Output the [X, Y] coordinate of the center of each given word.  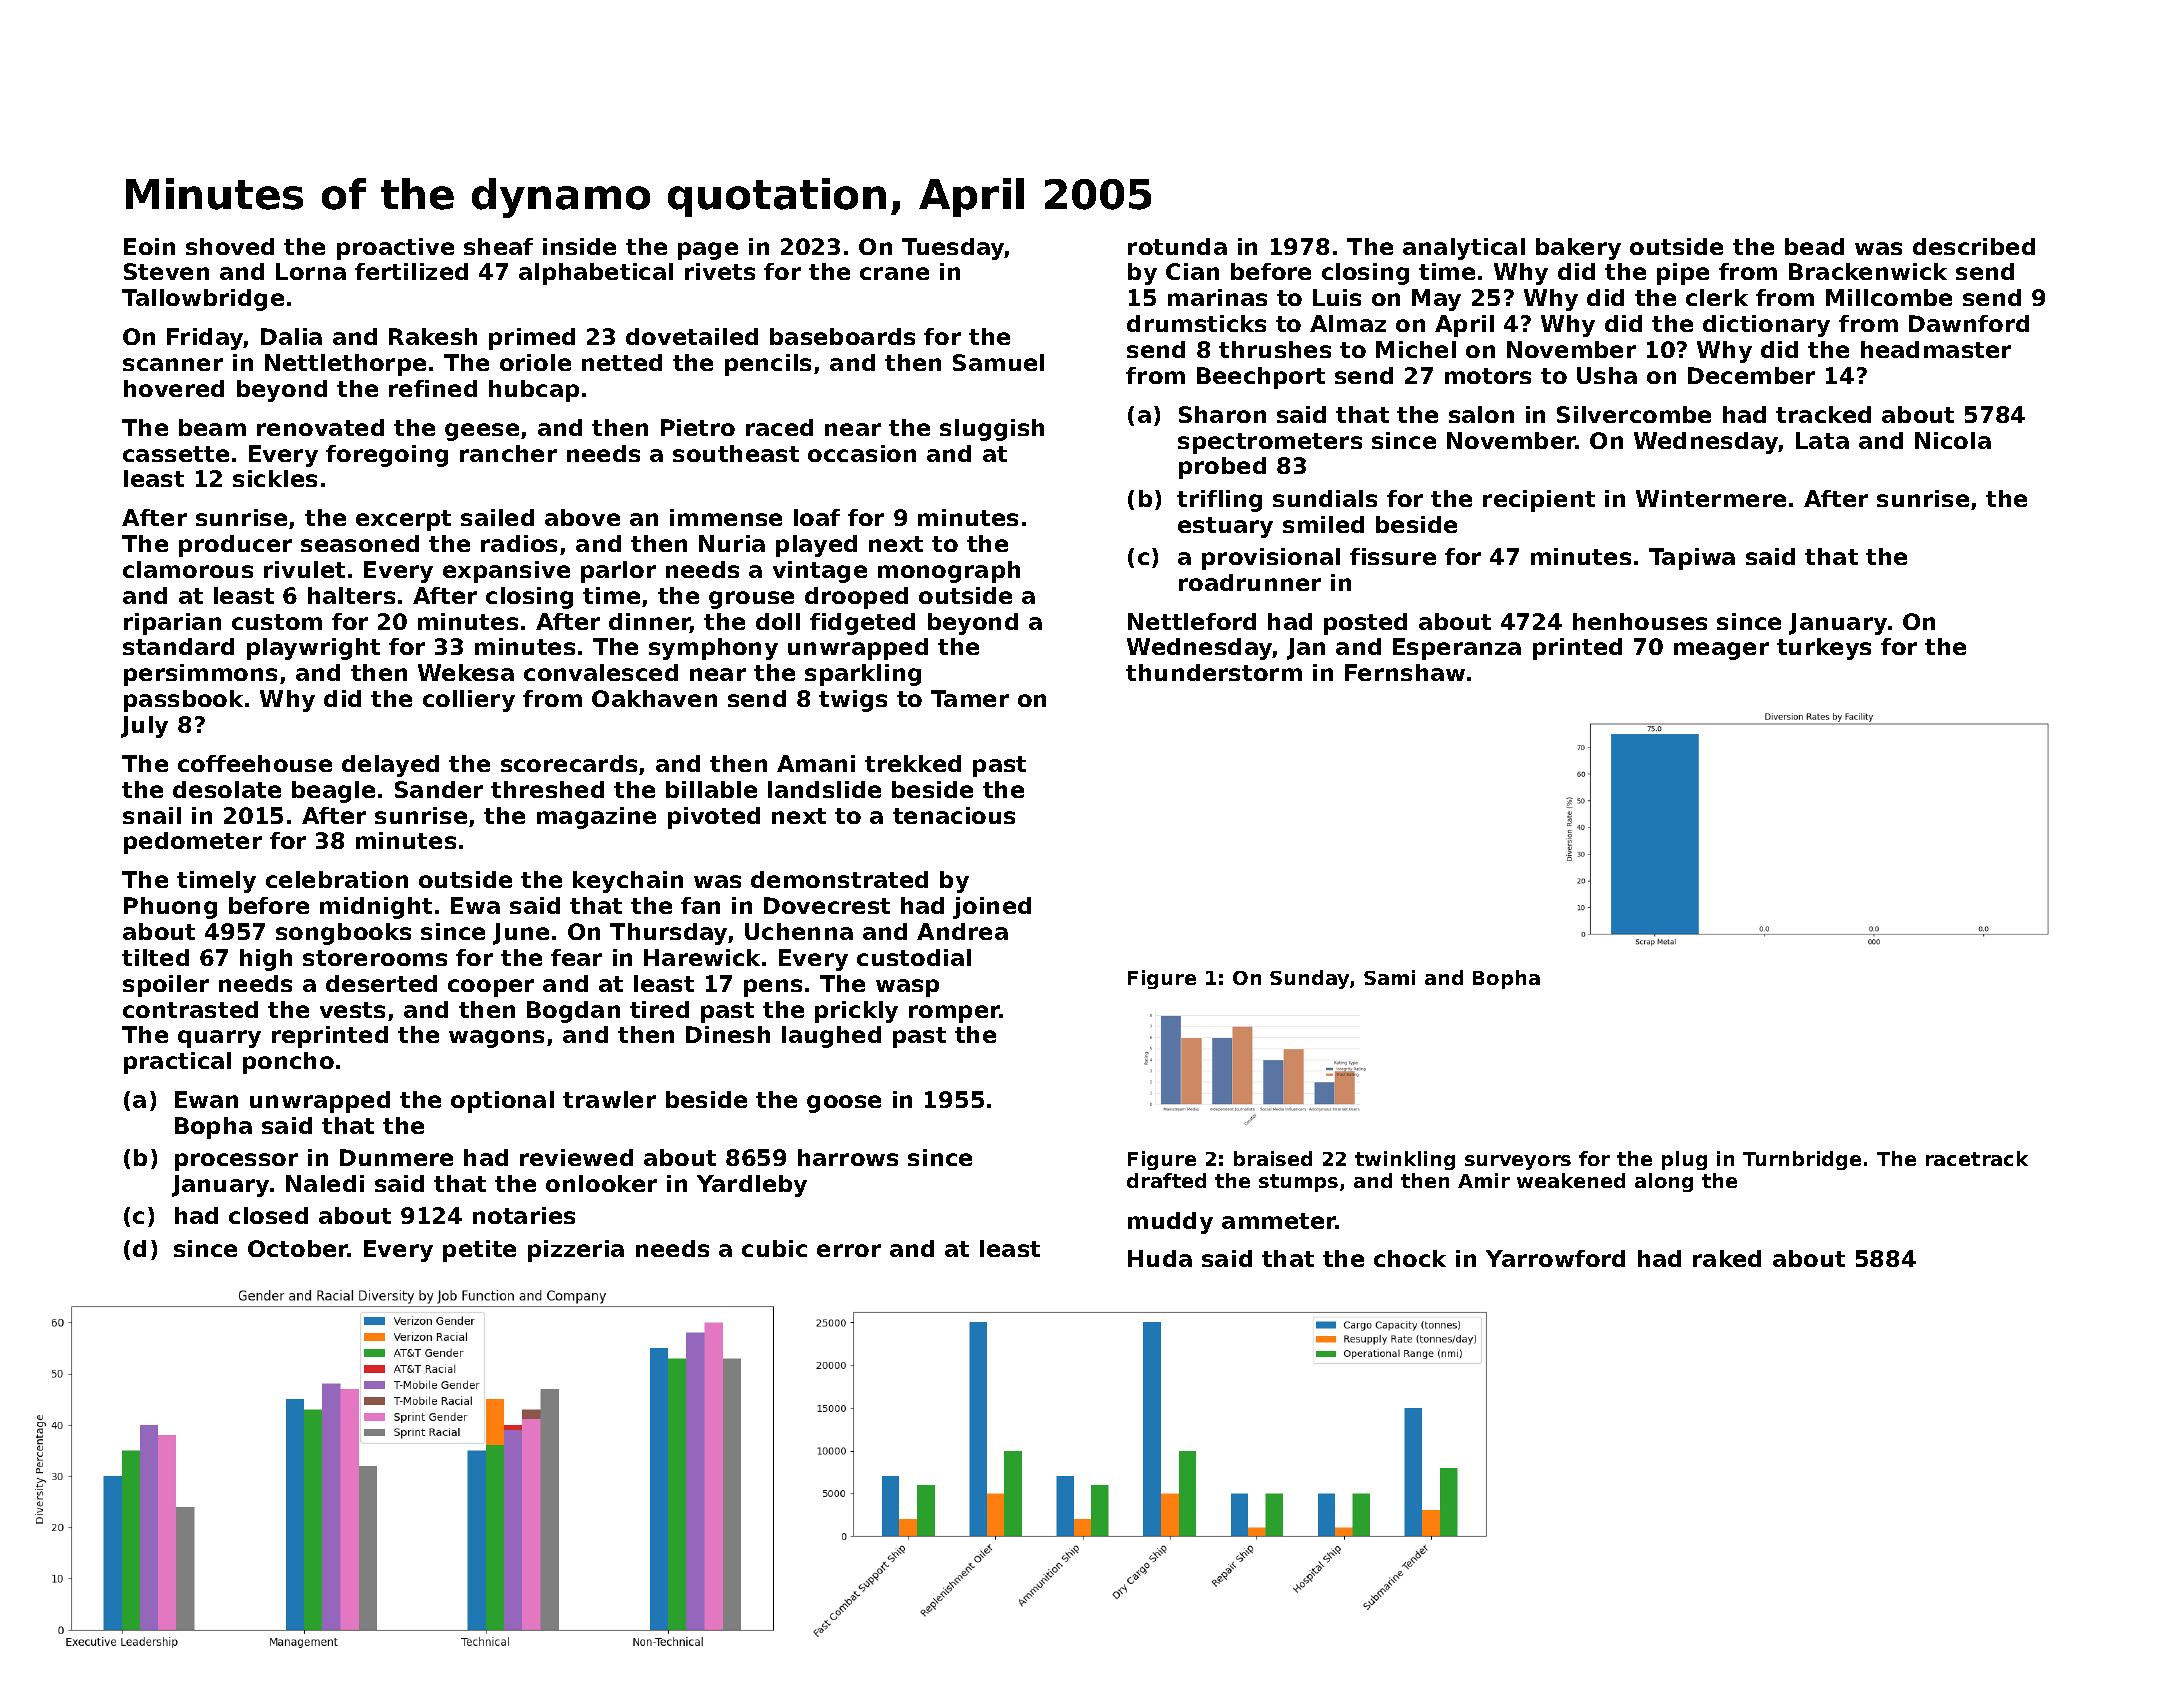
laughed [831, 1037]
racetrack [1977, 1158]
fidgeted [862, 624]
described [1974, 246]
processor [236, 1162]
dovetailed [692, 336]
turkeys [1824, 649]
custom [277, 622]
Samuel [998, 362]
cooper [491, 988]
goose [844, 1104]
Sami [1389, 977]
